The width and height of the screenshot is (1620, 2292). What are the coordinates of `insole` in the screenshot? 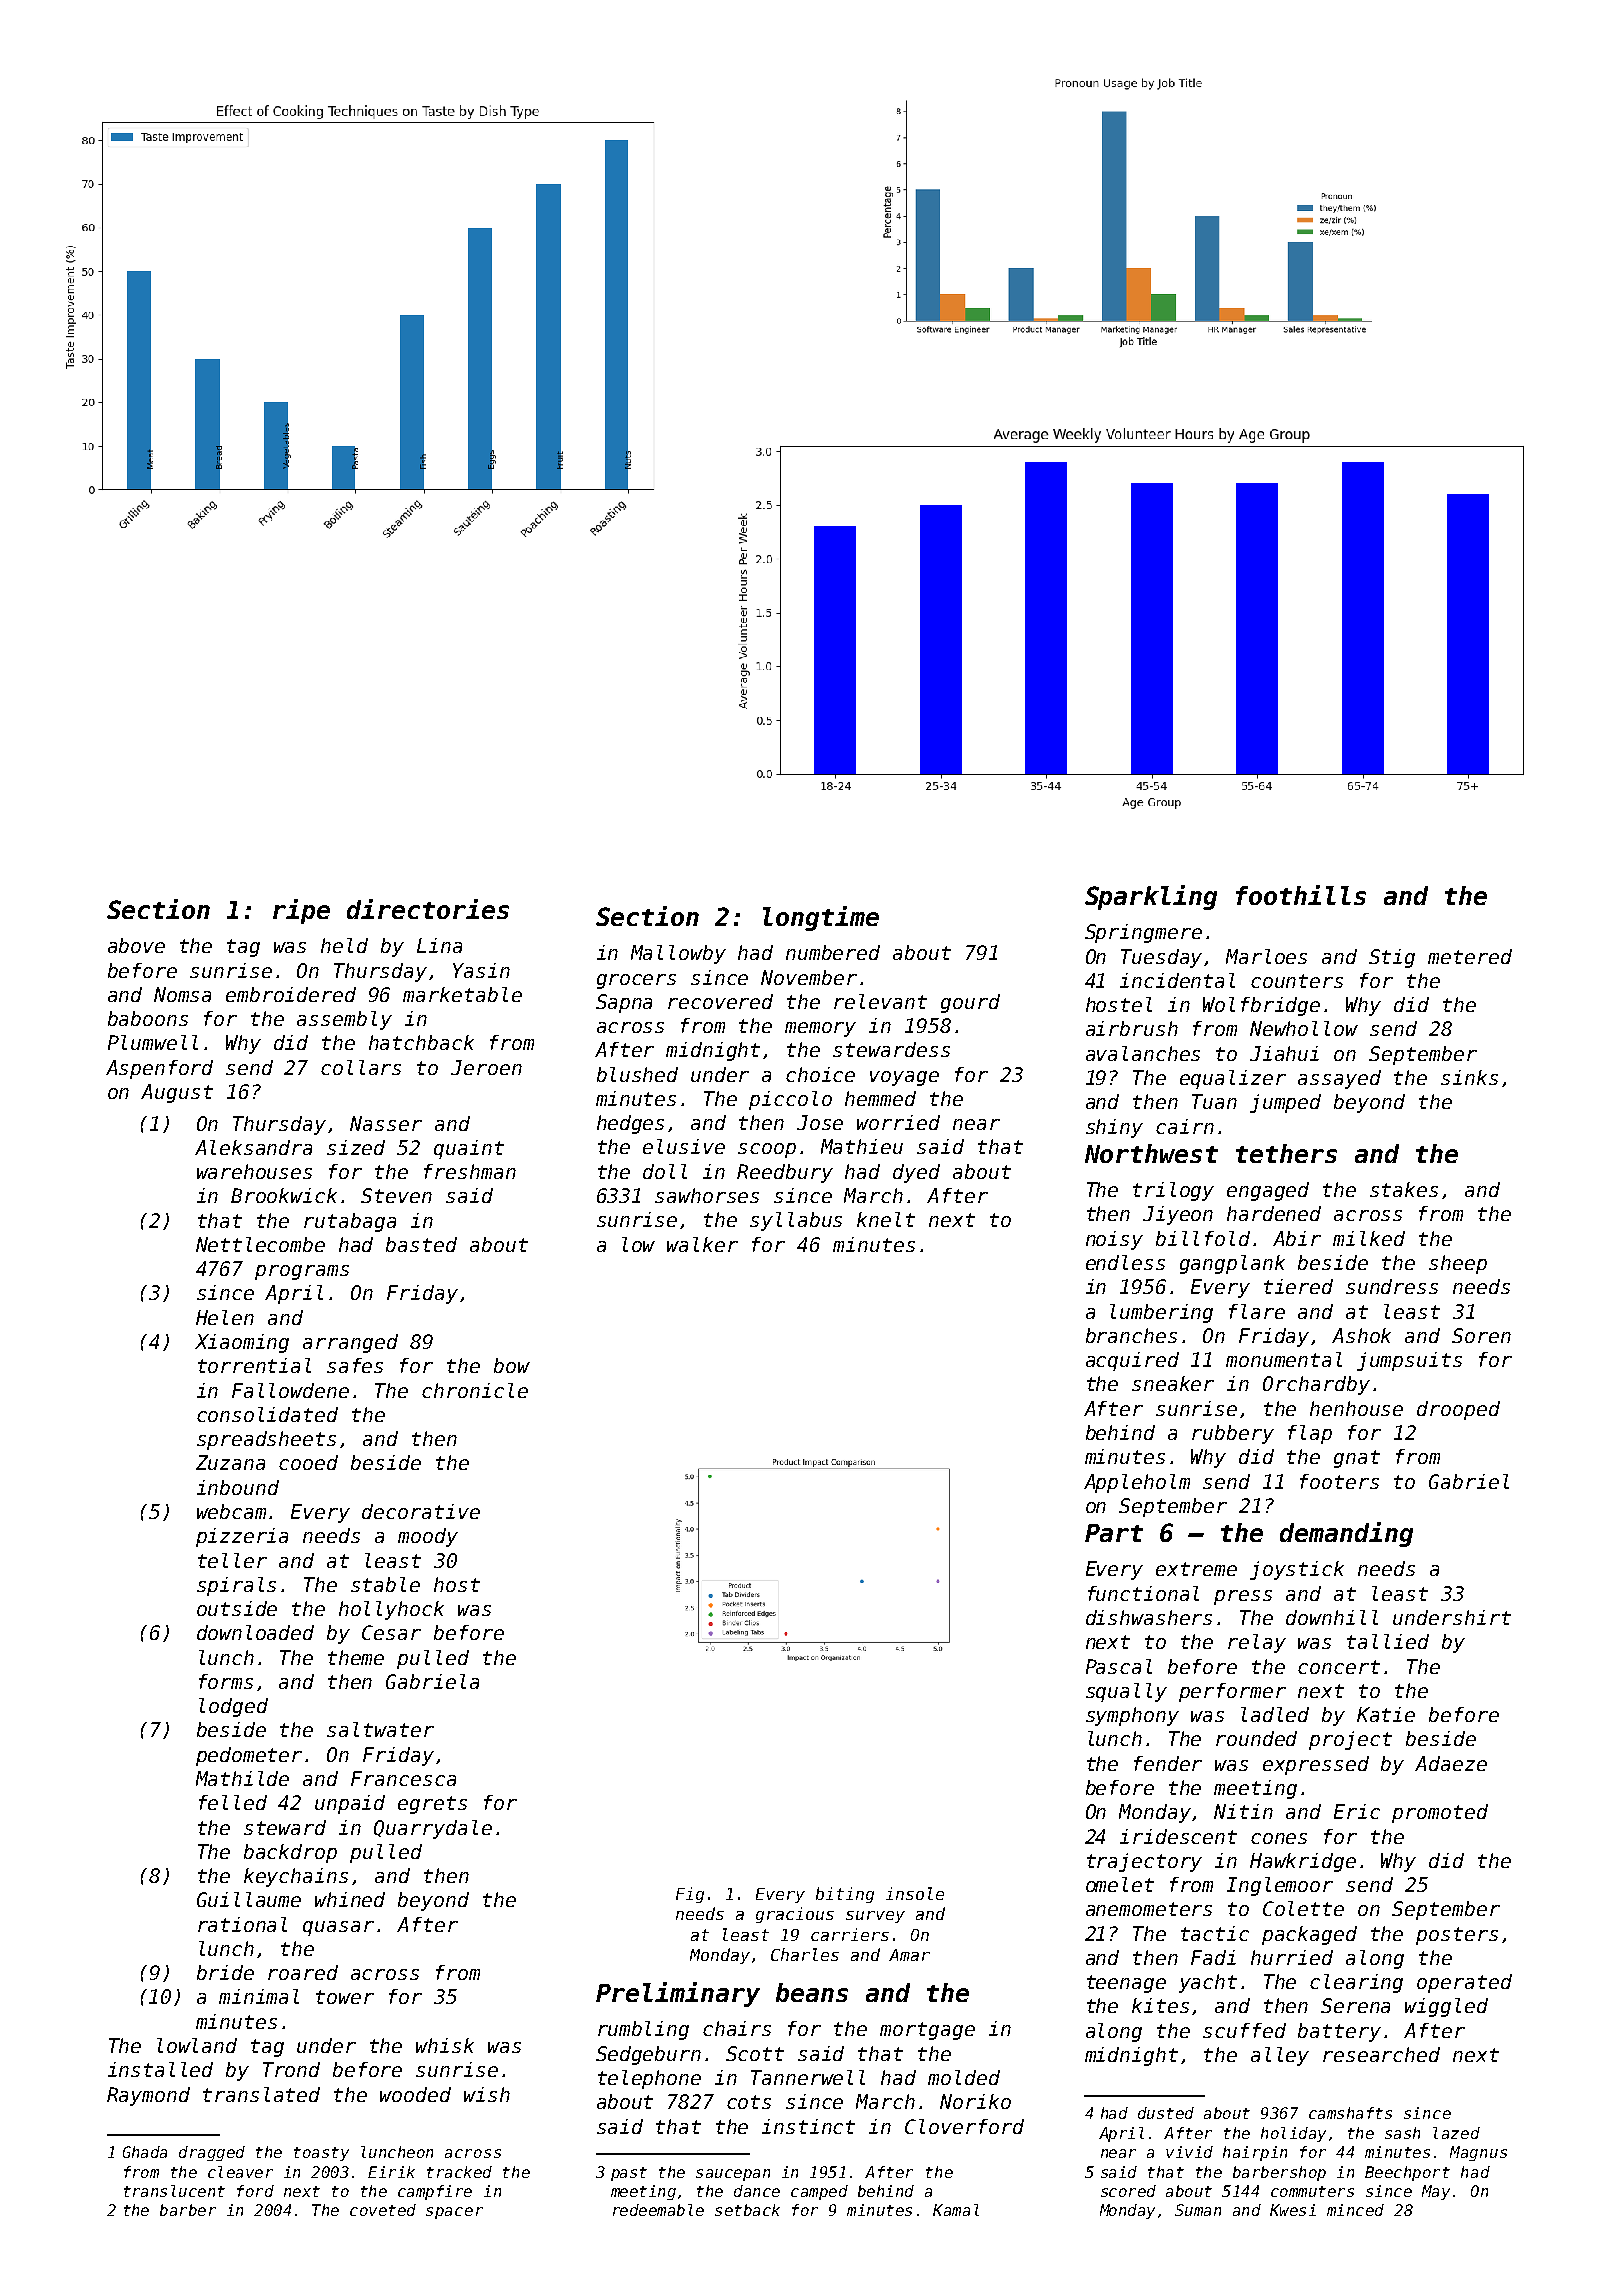 It's located at (915, 1893).
